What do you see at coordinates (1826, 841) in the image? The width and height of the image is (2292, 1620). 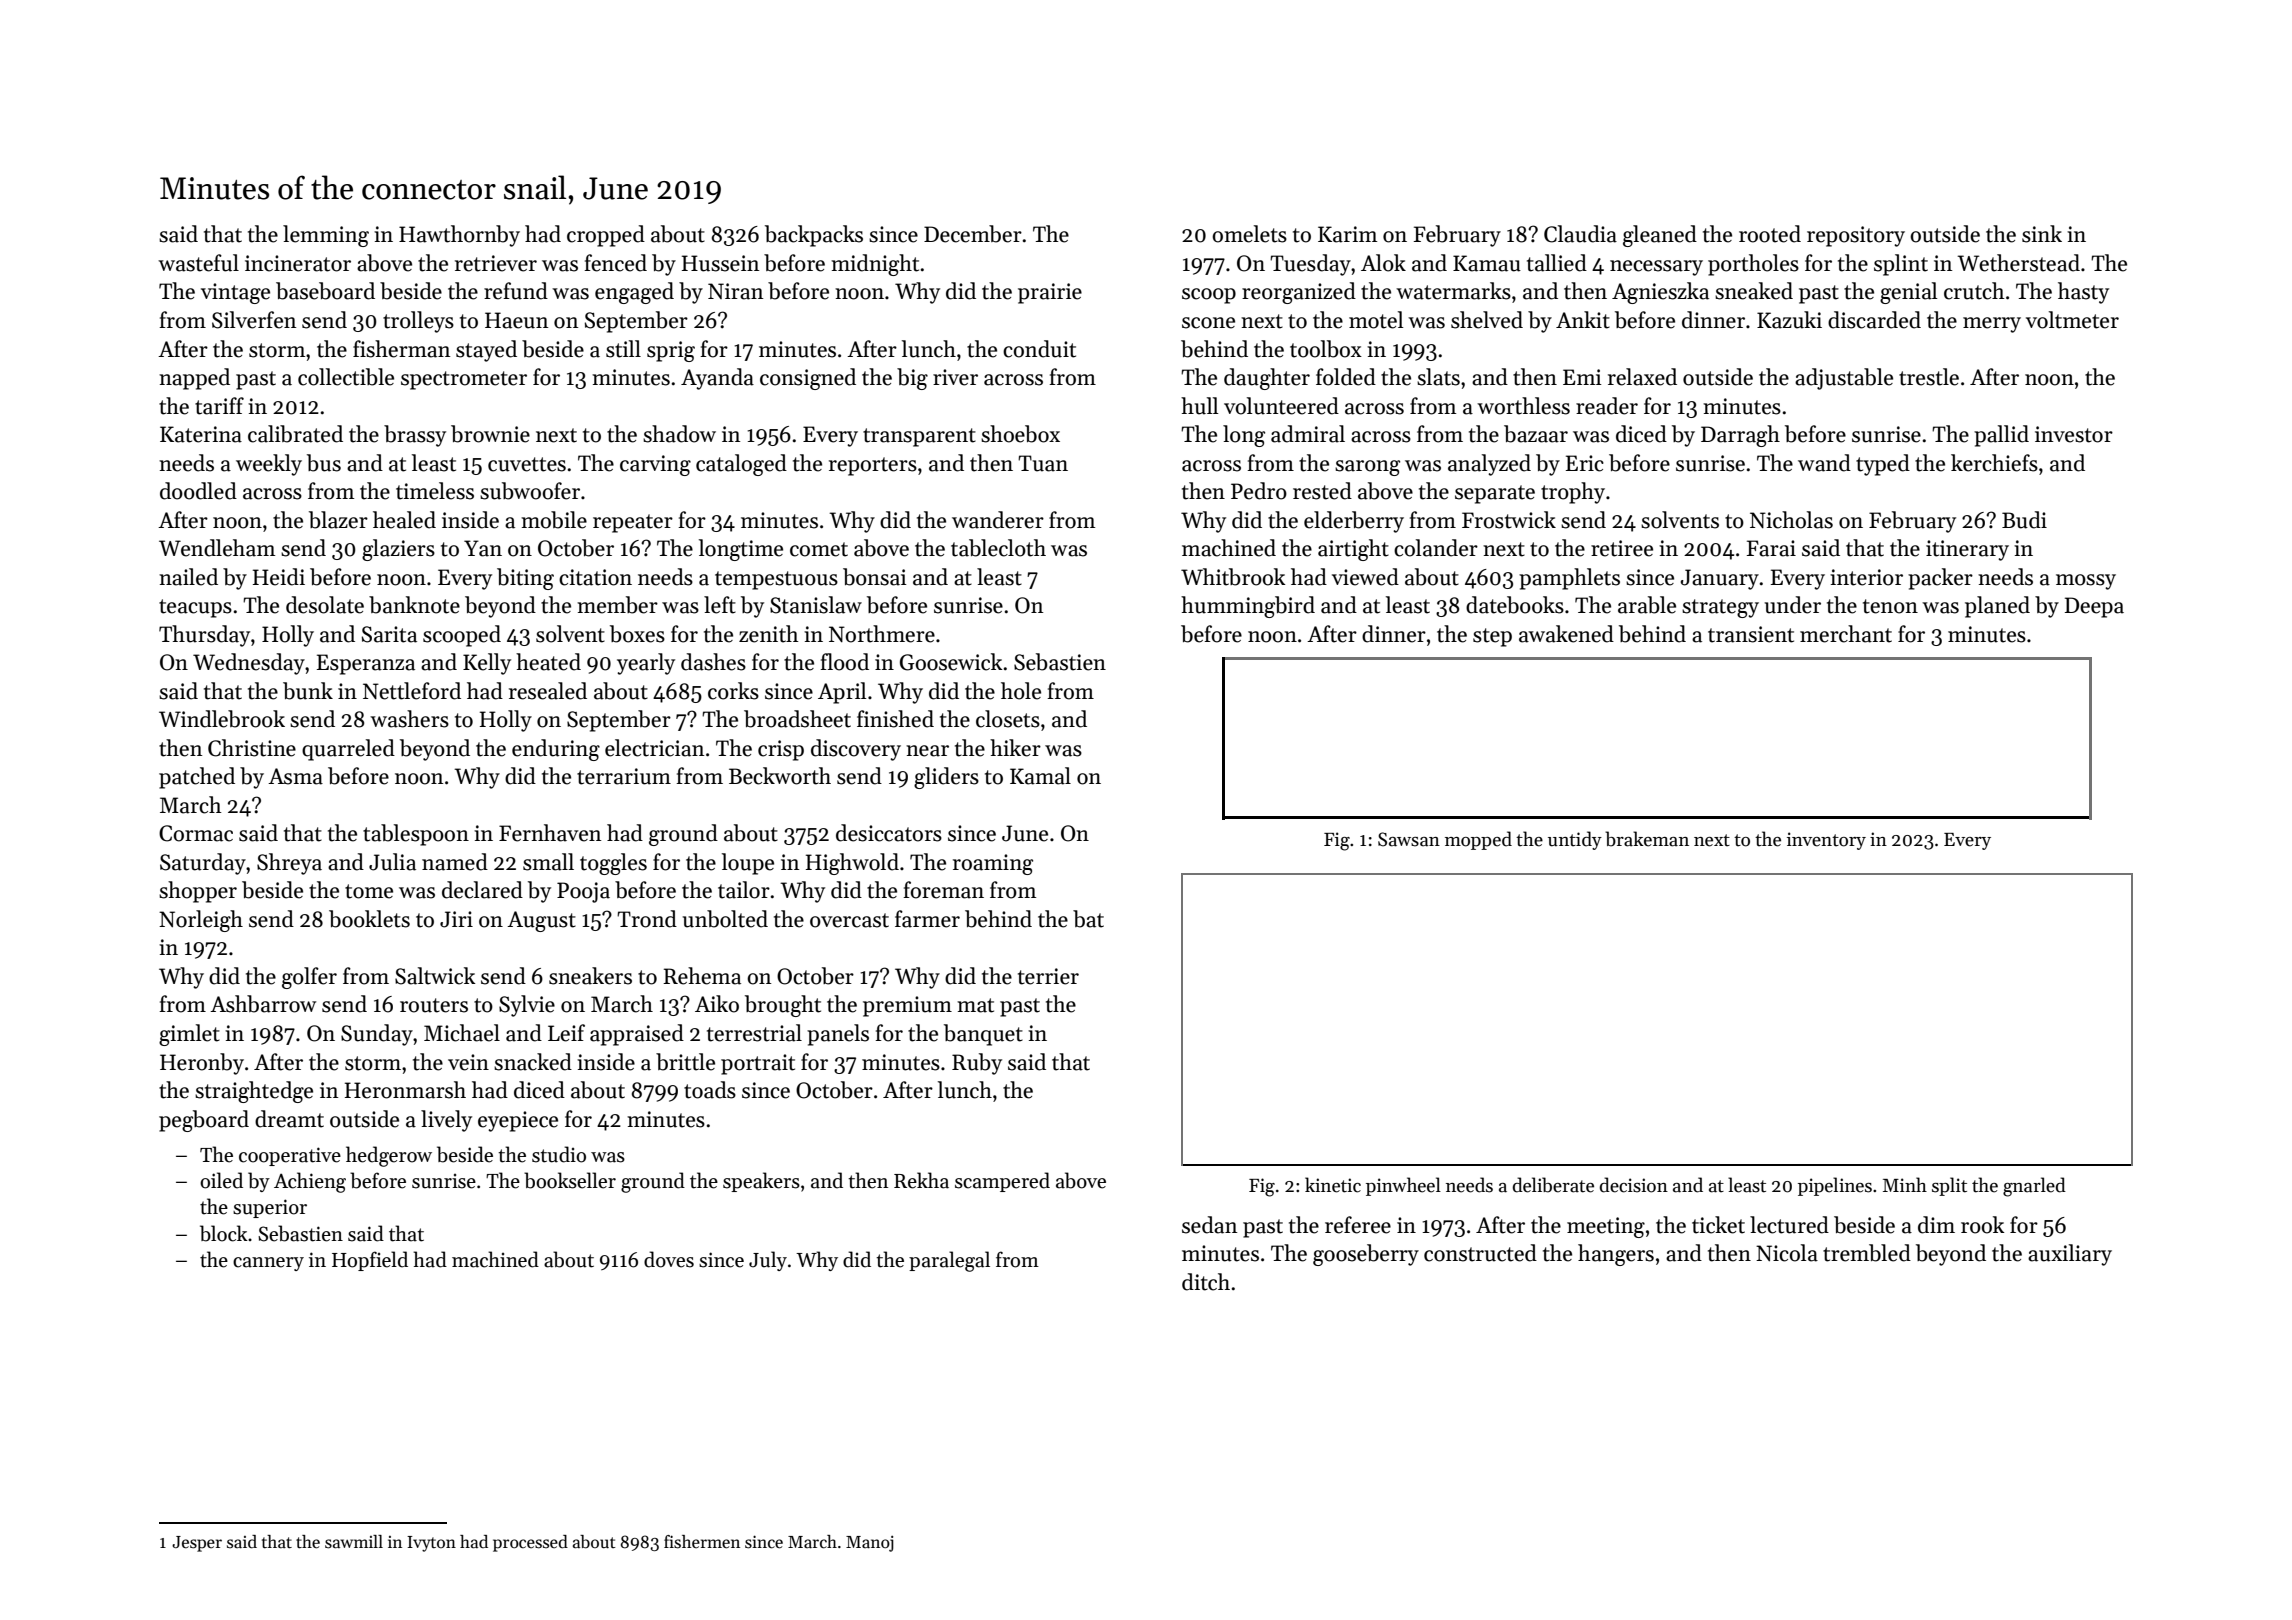 I see `inventory` at bounding box center [1826, 841].
